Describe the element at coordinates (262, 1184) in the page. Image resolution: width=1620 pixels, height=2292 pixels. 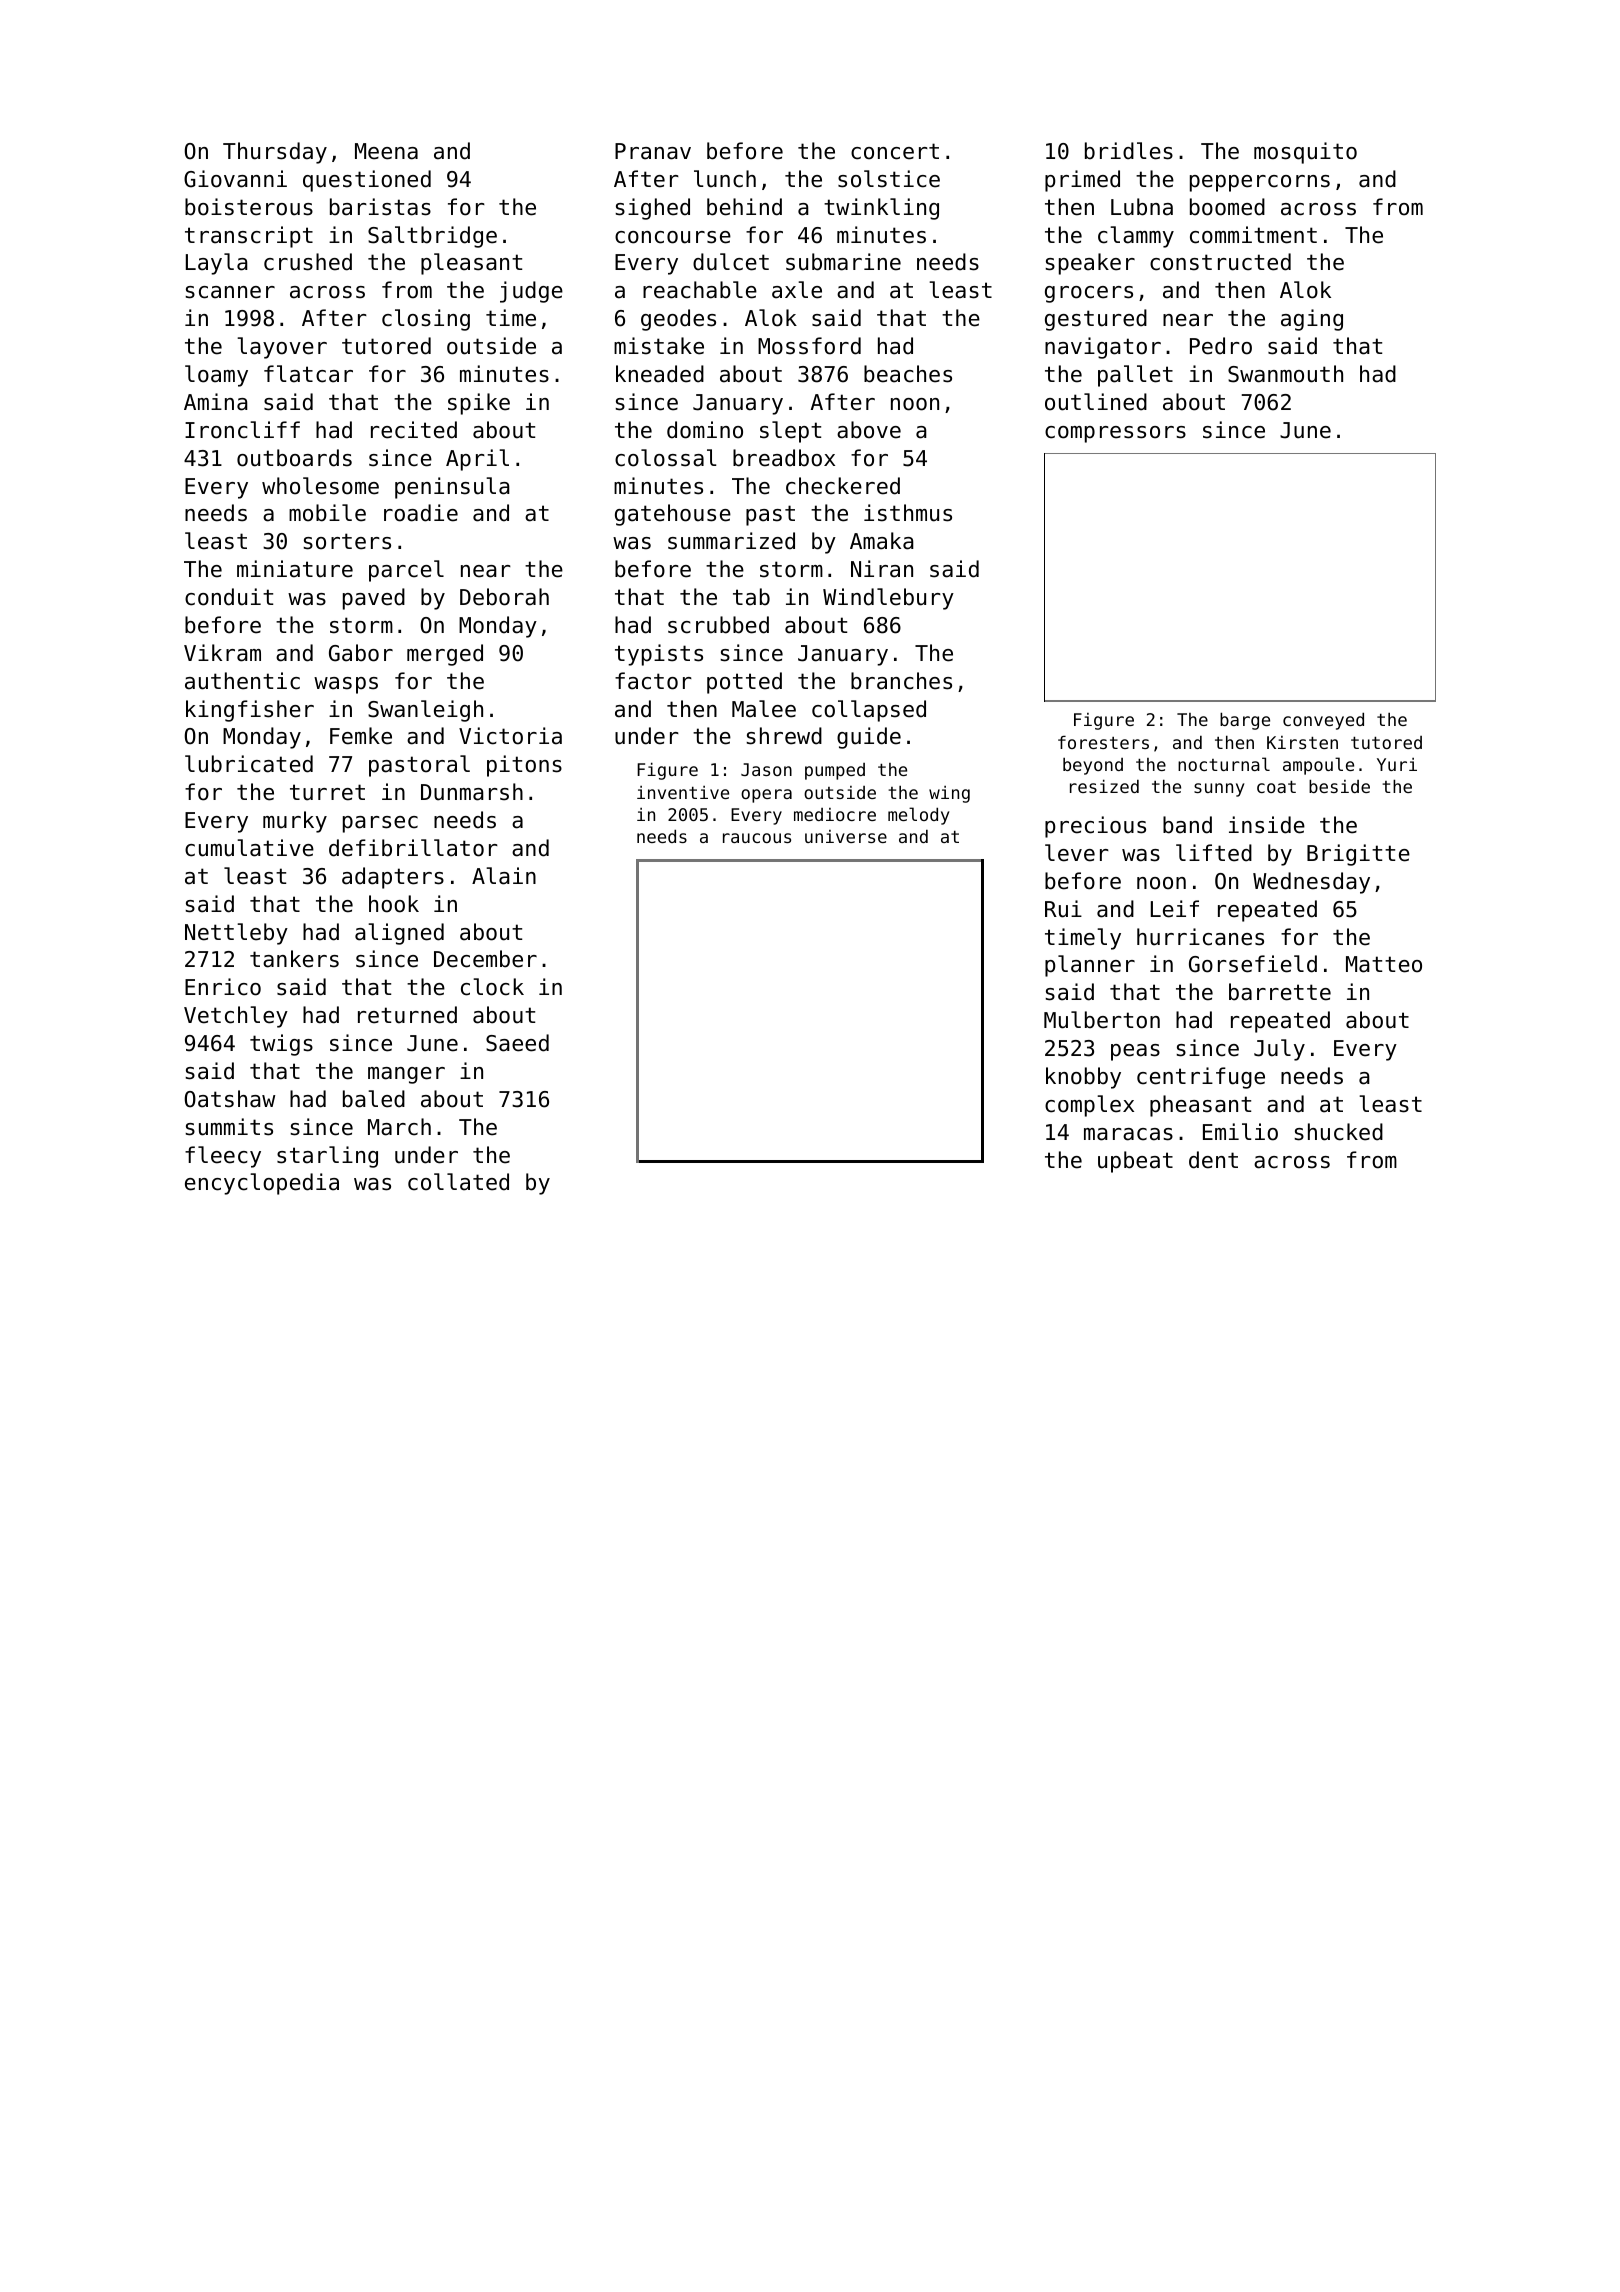
I see `encyclopedia` at that location.
